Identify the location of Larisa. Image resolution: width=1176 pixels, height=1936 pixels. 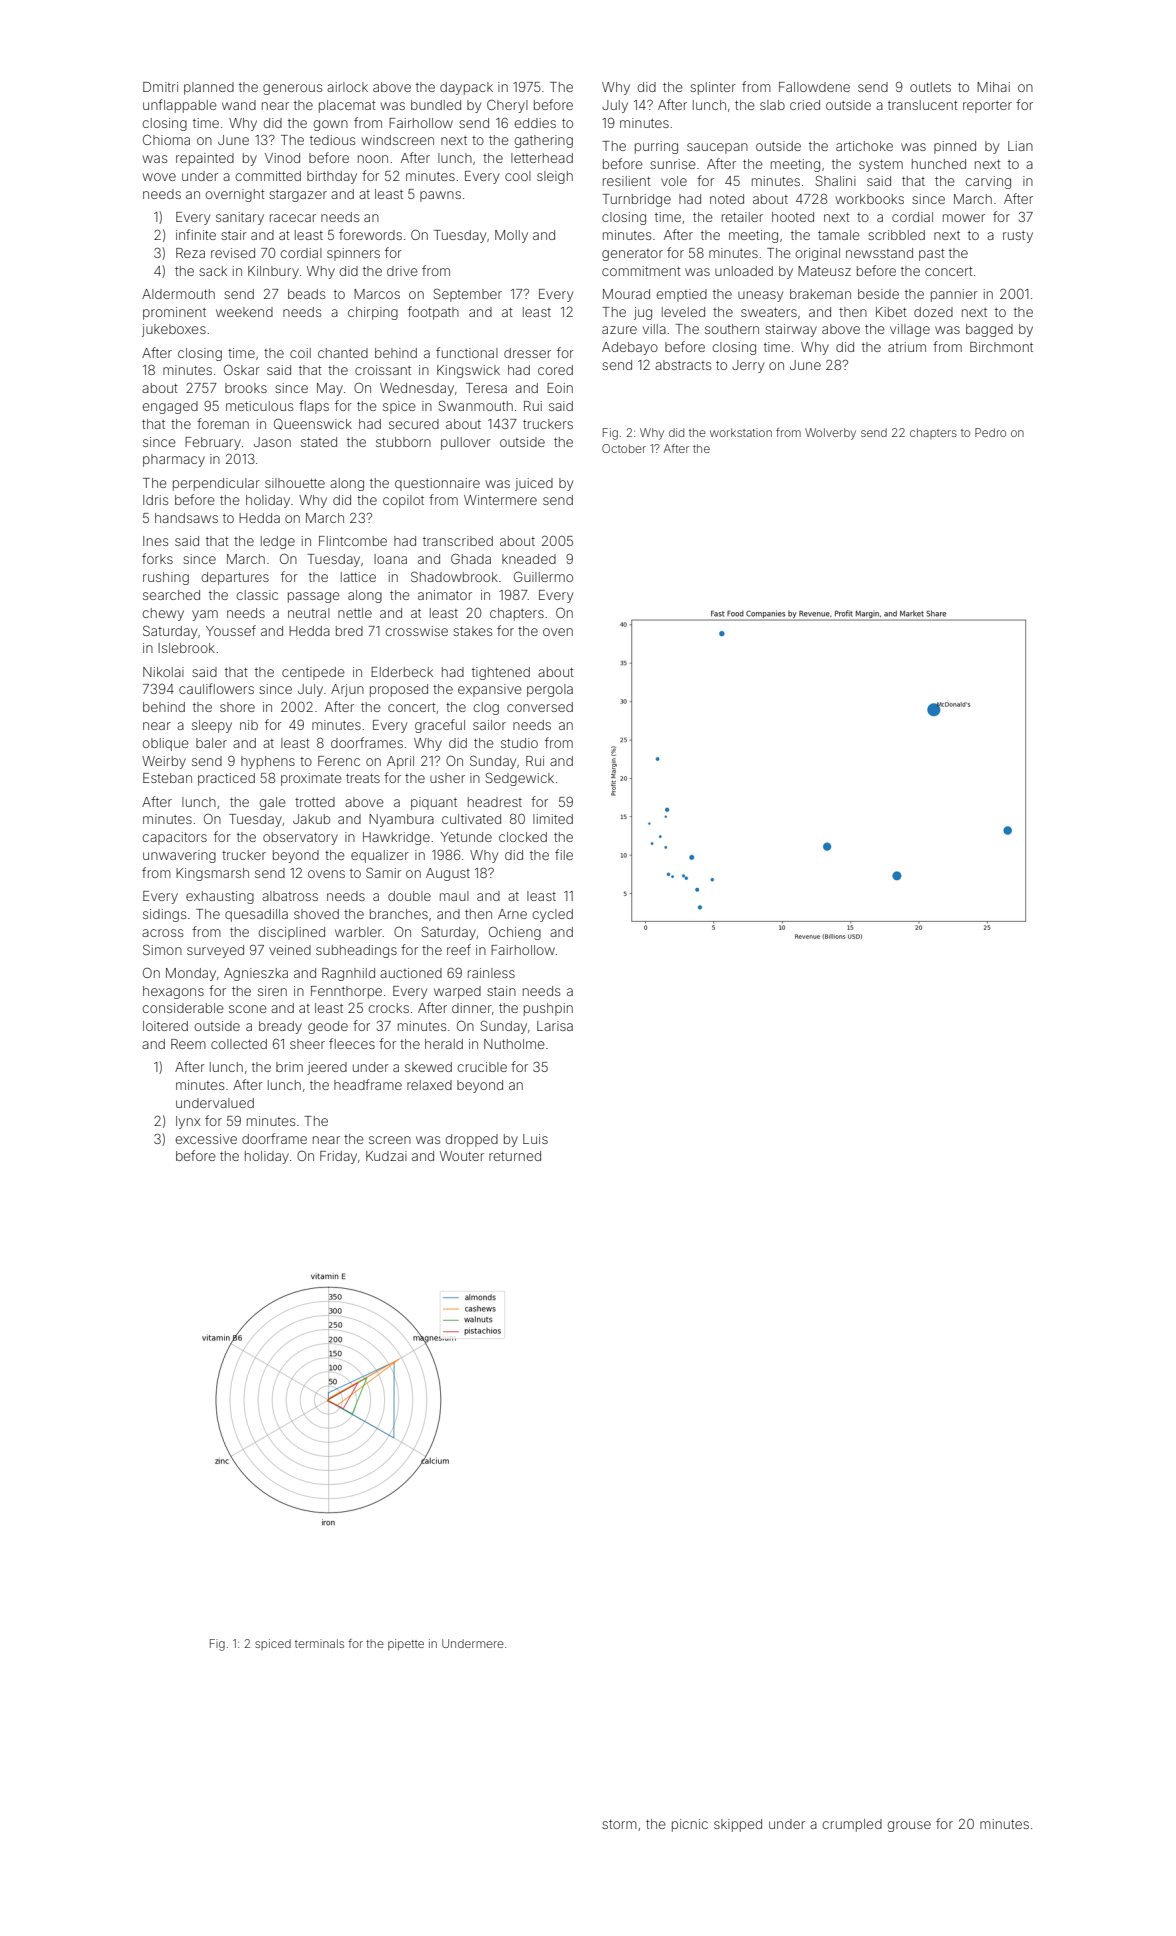
(555, 1026).
